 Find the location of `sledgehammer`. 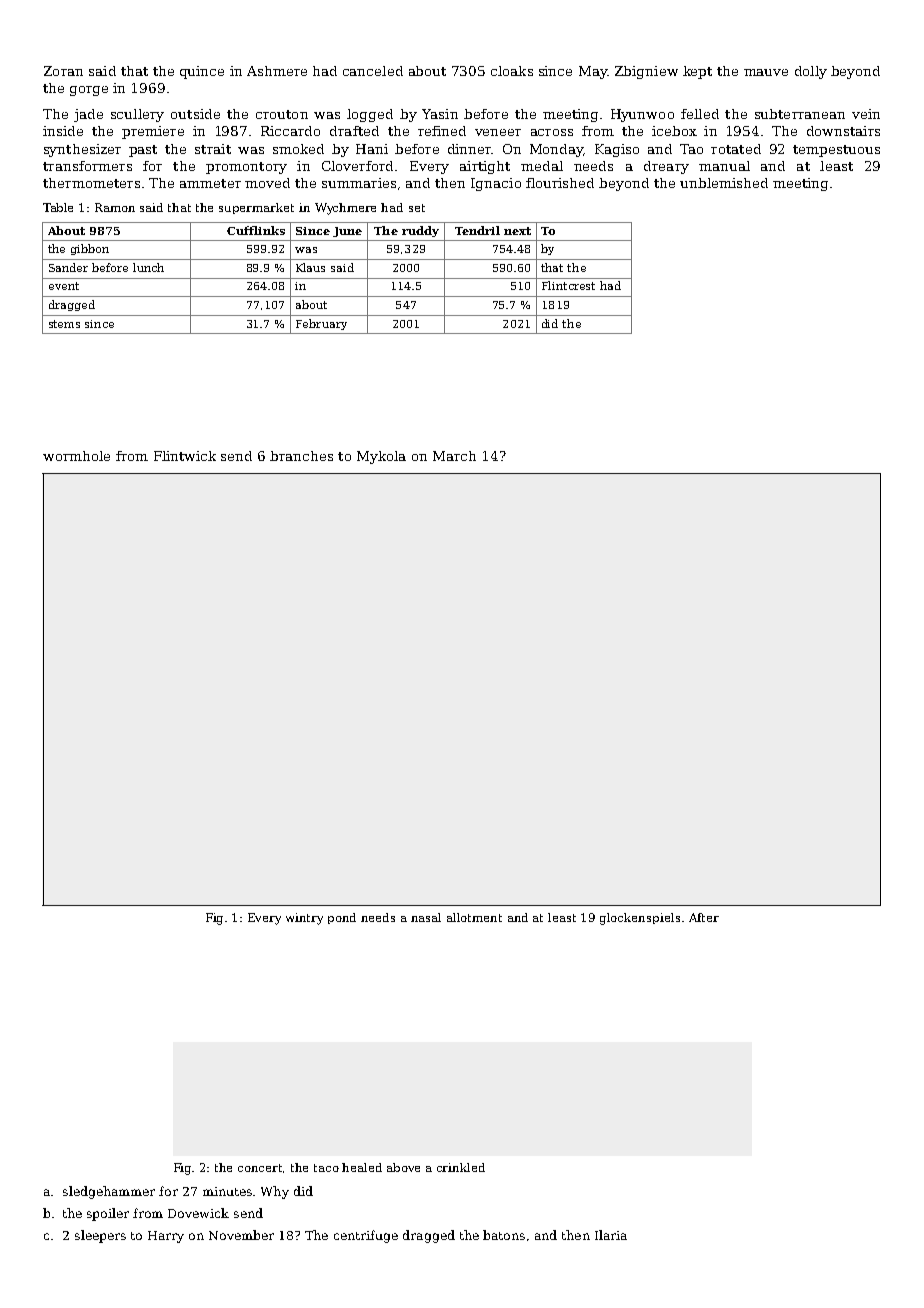

sledgehammer is located at coordinates (109, 1192).
